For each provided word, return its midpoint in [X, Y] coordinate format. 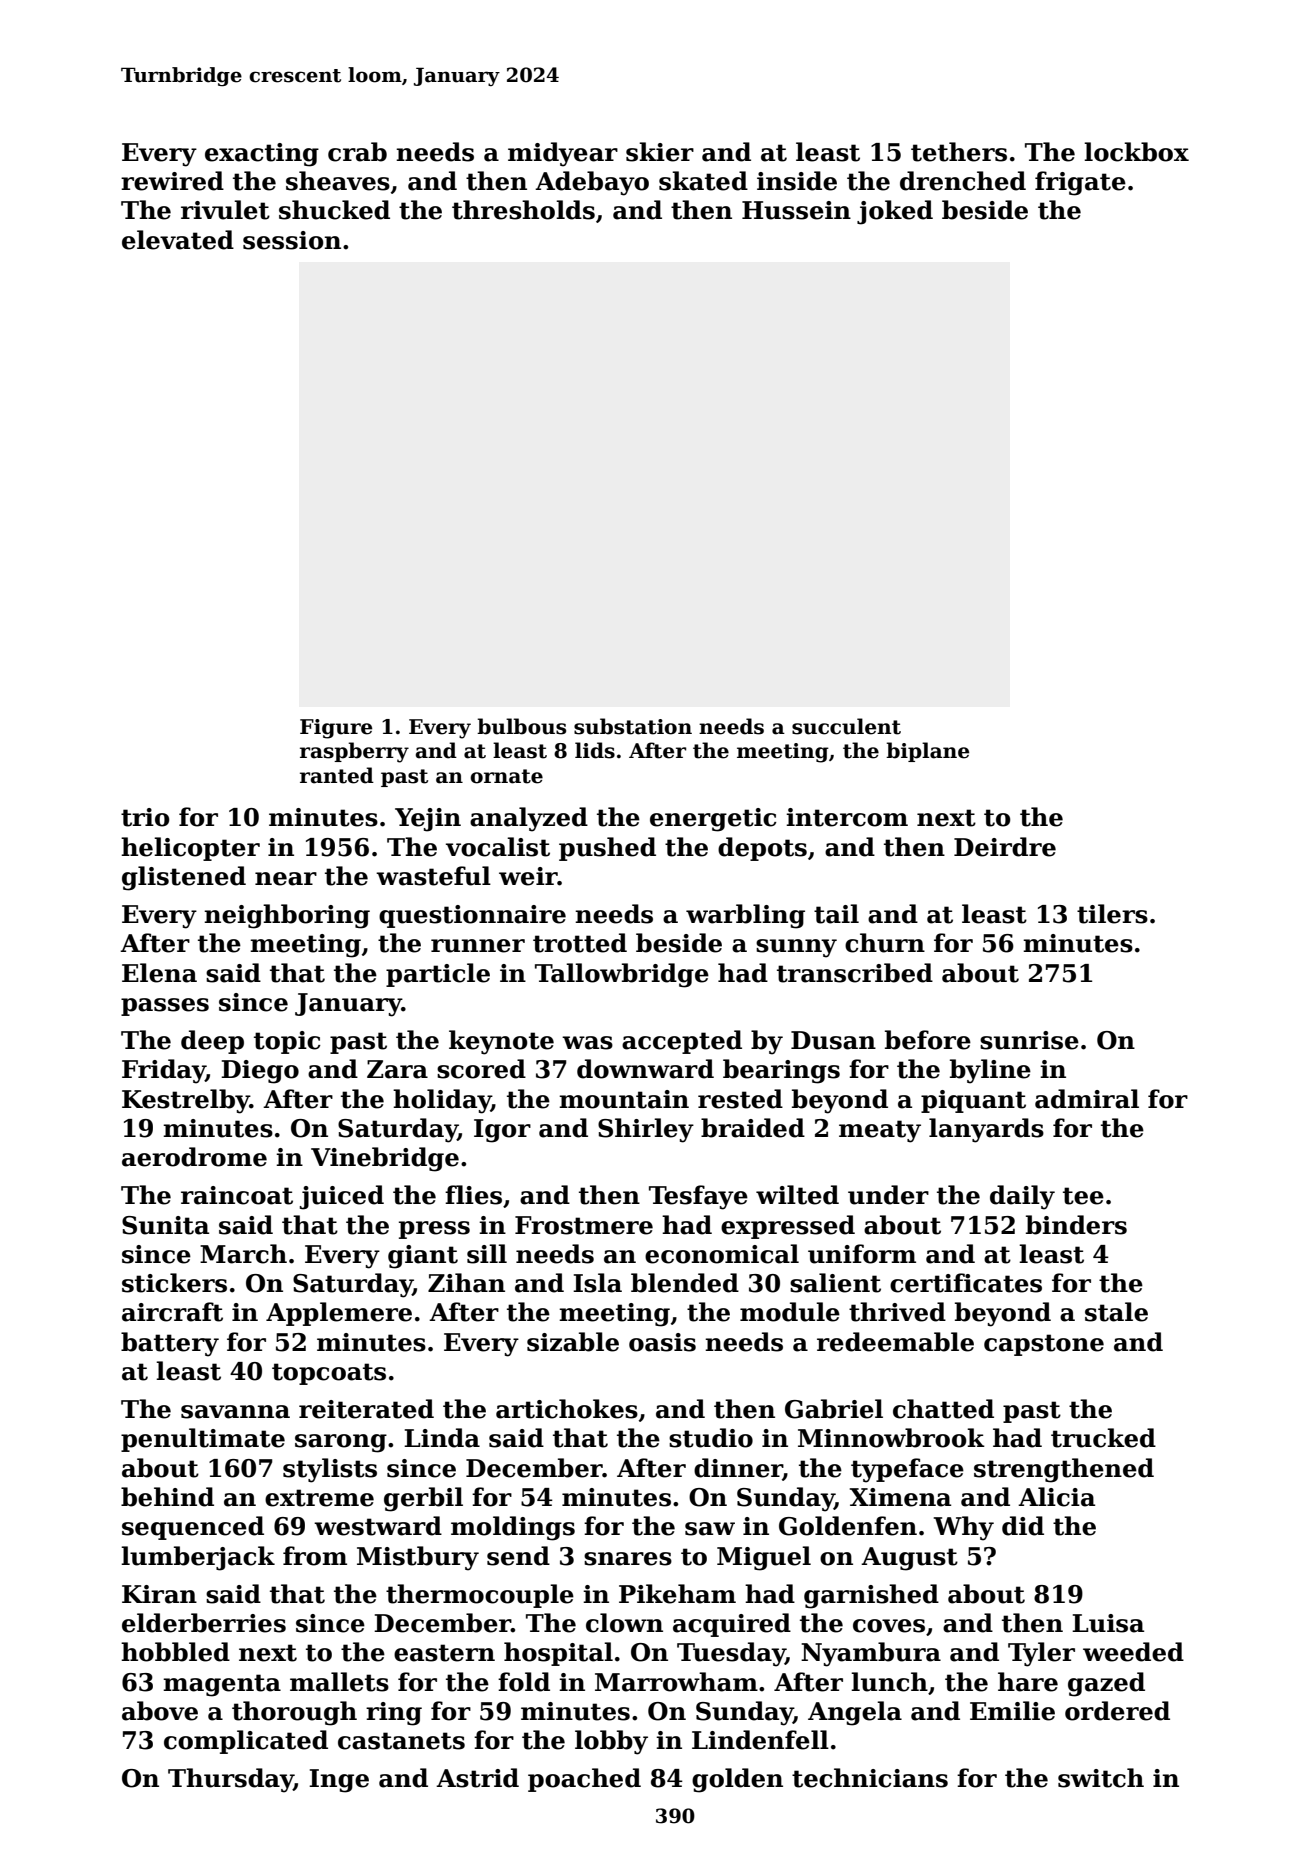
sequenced [193, 1528]
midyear [563, 154]
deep [212, 1042]
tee [1083, 1196]
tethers [959, 152]
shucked [334, 210]
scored [481, 1069]
